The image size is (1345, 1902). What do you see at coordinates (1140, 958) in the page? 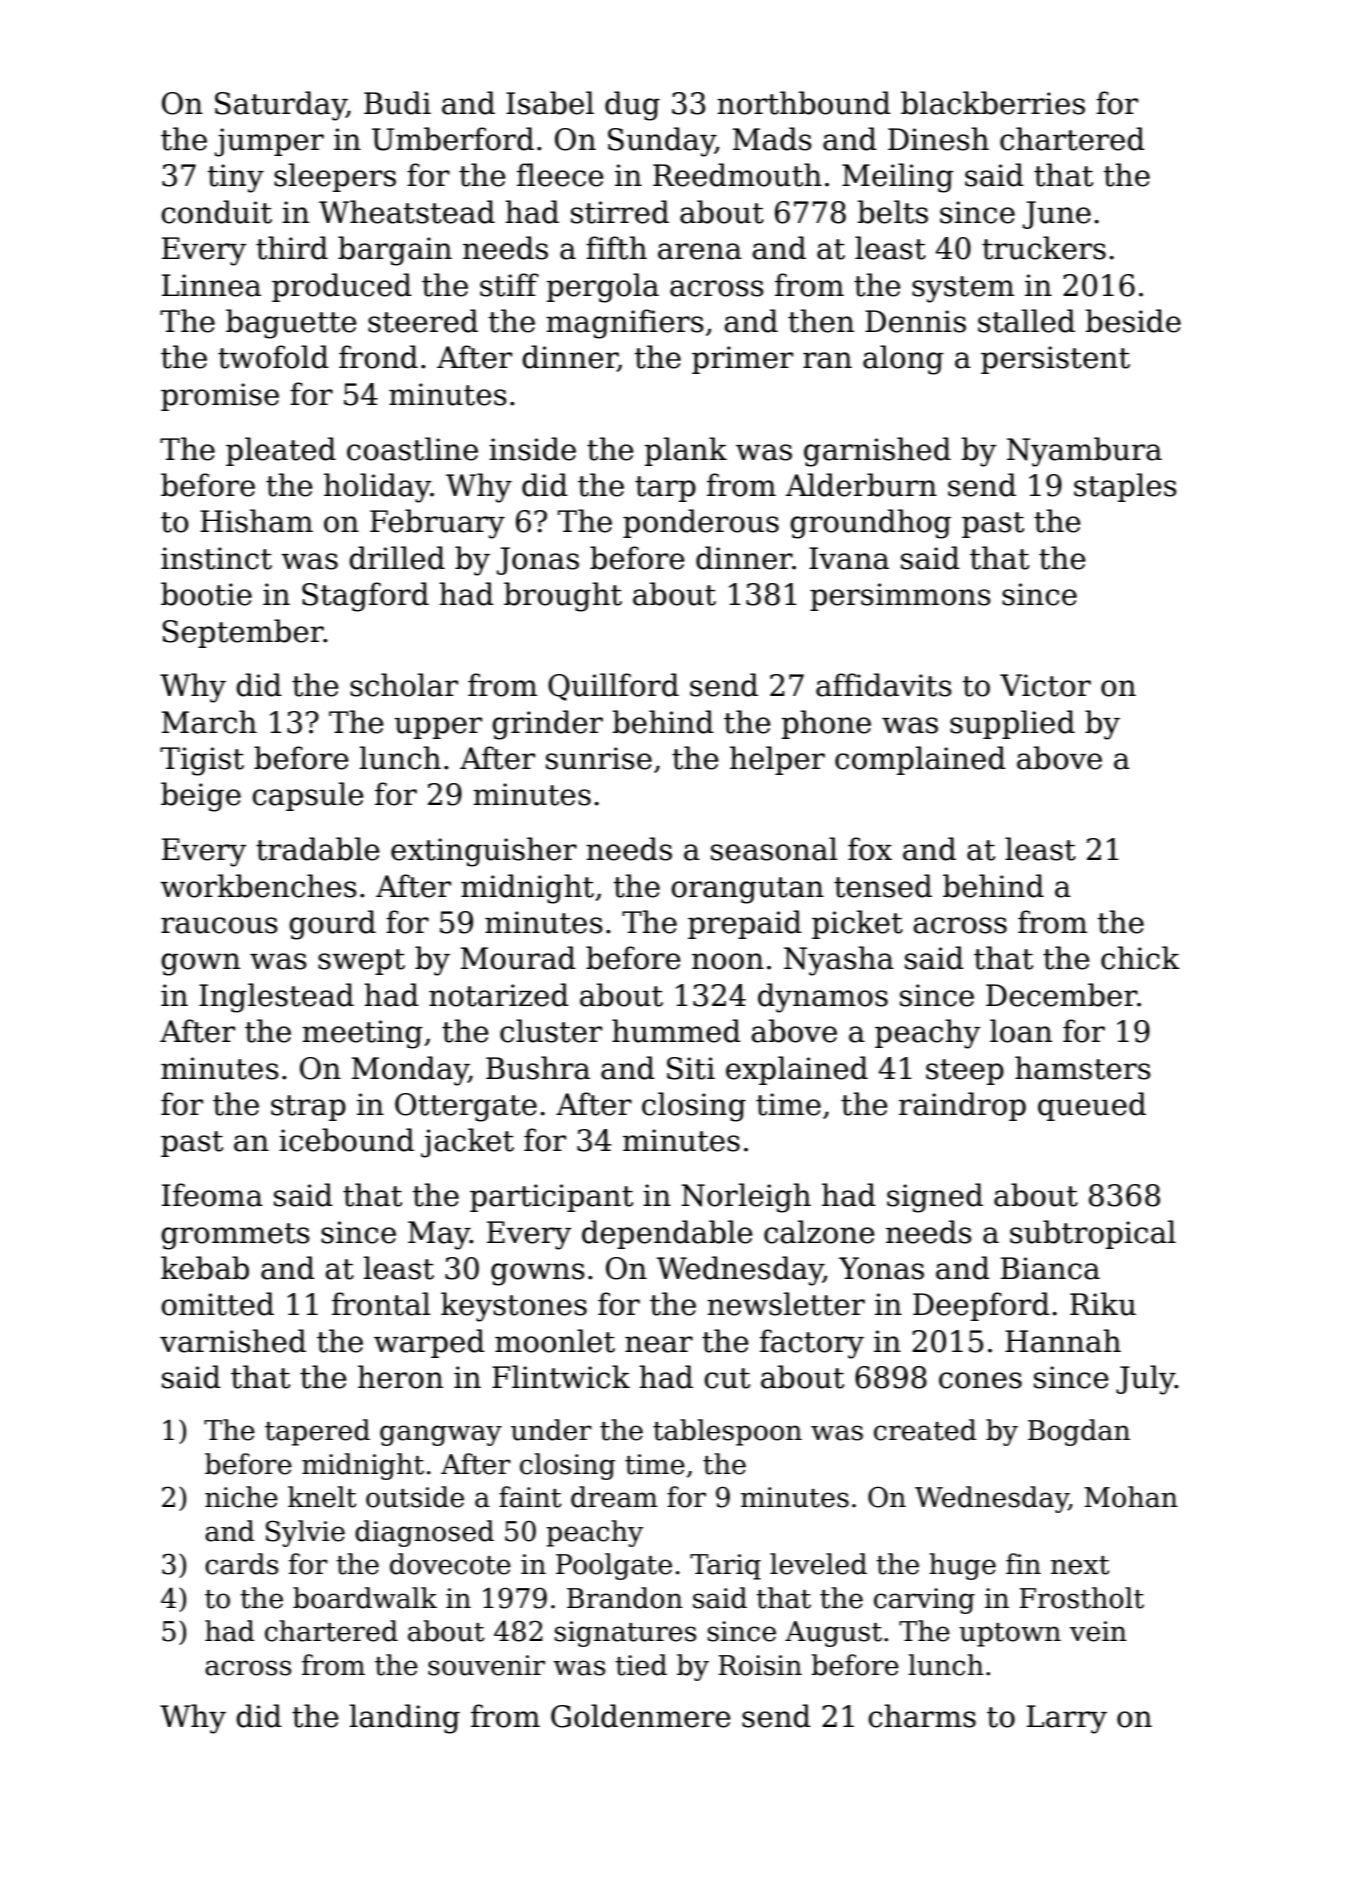
I see `chick` at bounding box center [1140, 958].
